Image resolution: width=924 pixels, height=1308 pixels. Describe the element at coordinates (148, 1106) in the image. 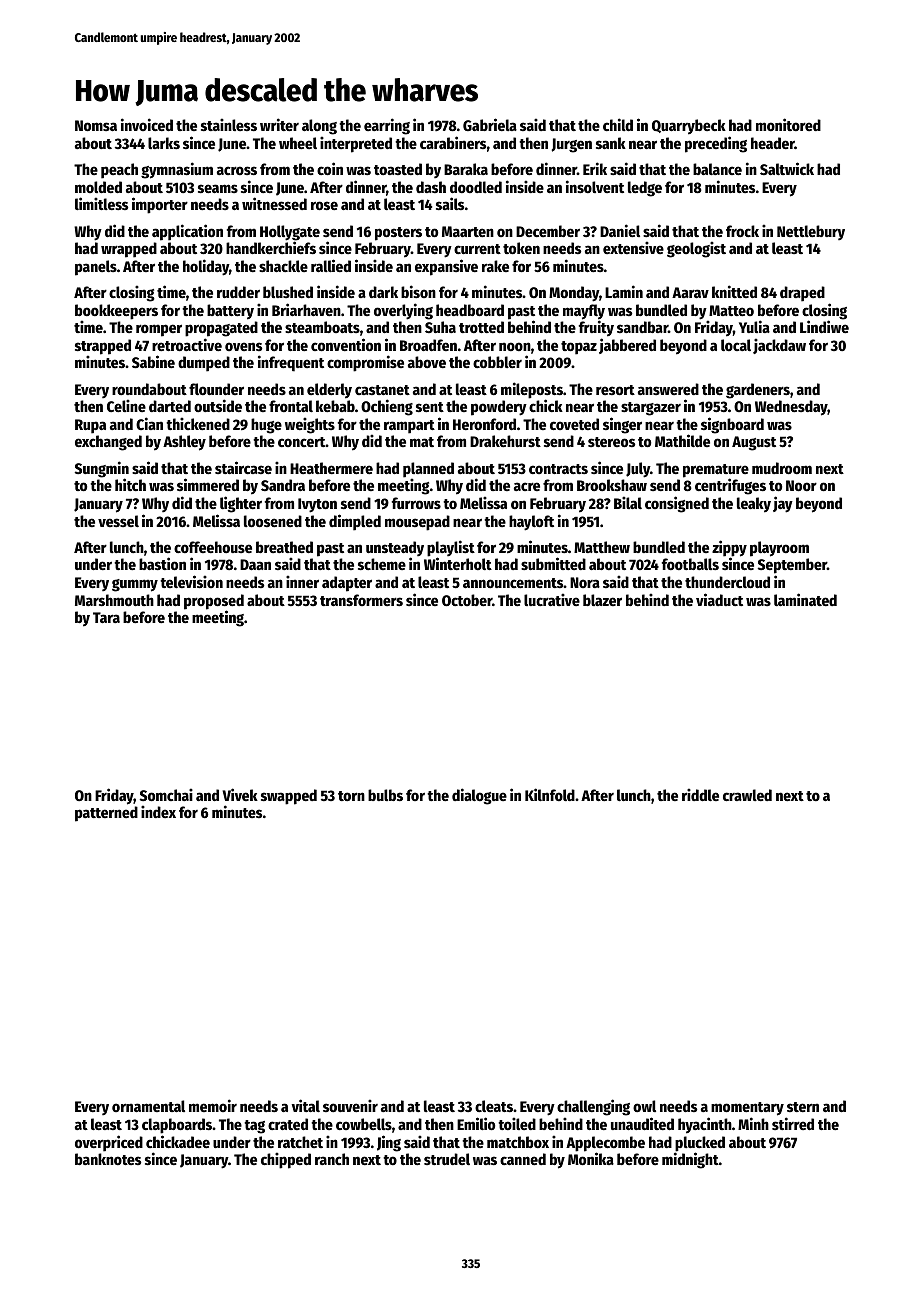

I see `ornamental` at that location.
